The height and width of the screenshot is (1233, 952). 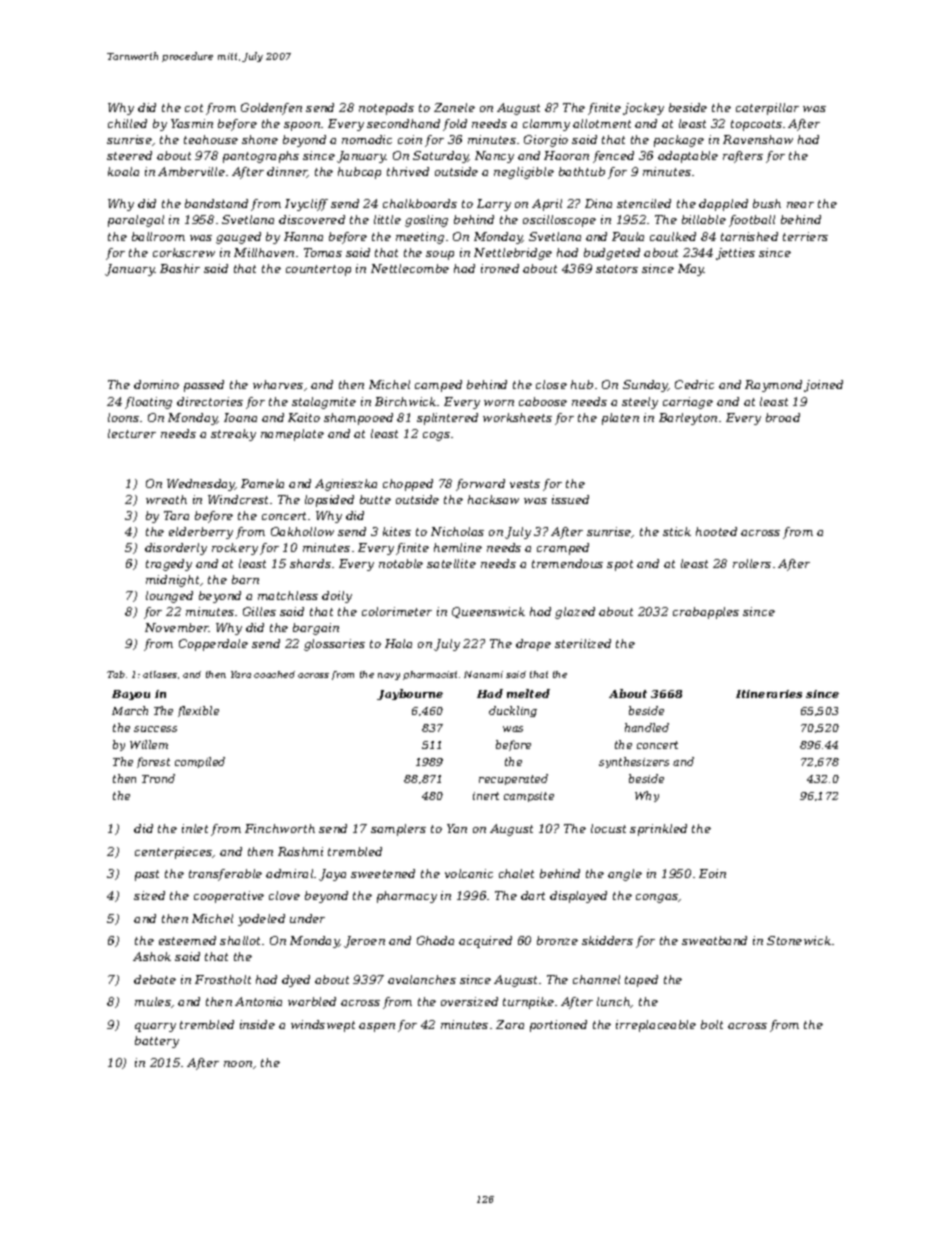 What do you see at coordinates (323, 1026) in the screenshot?
I see `windswept` at bounding box center [323, 1026].
